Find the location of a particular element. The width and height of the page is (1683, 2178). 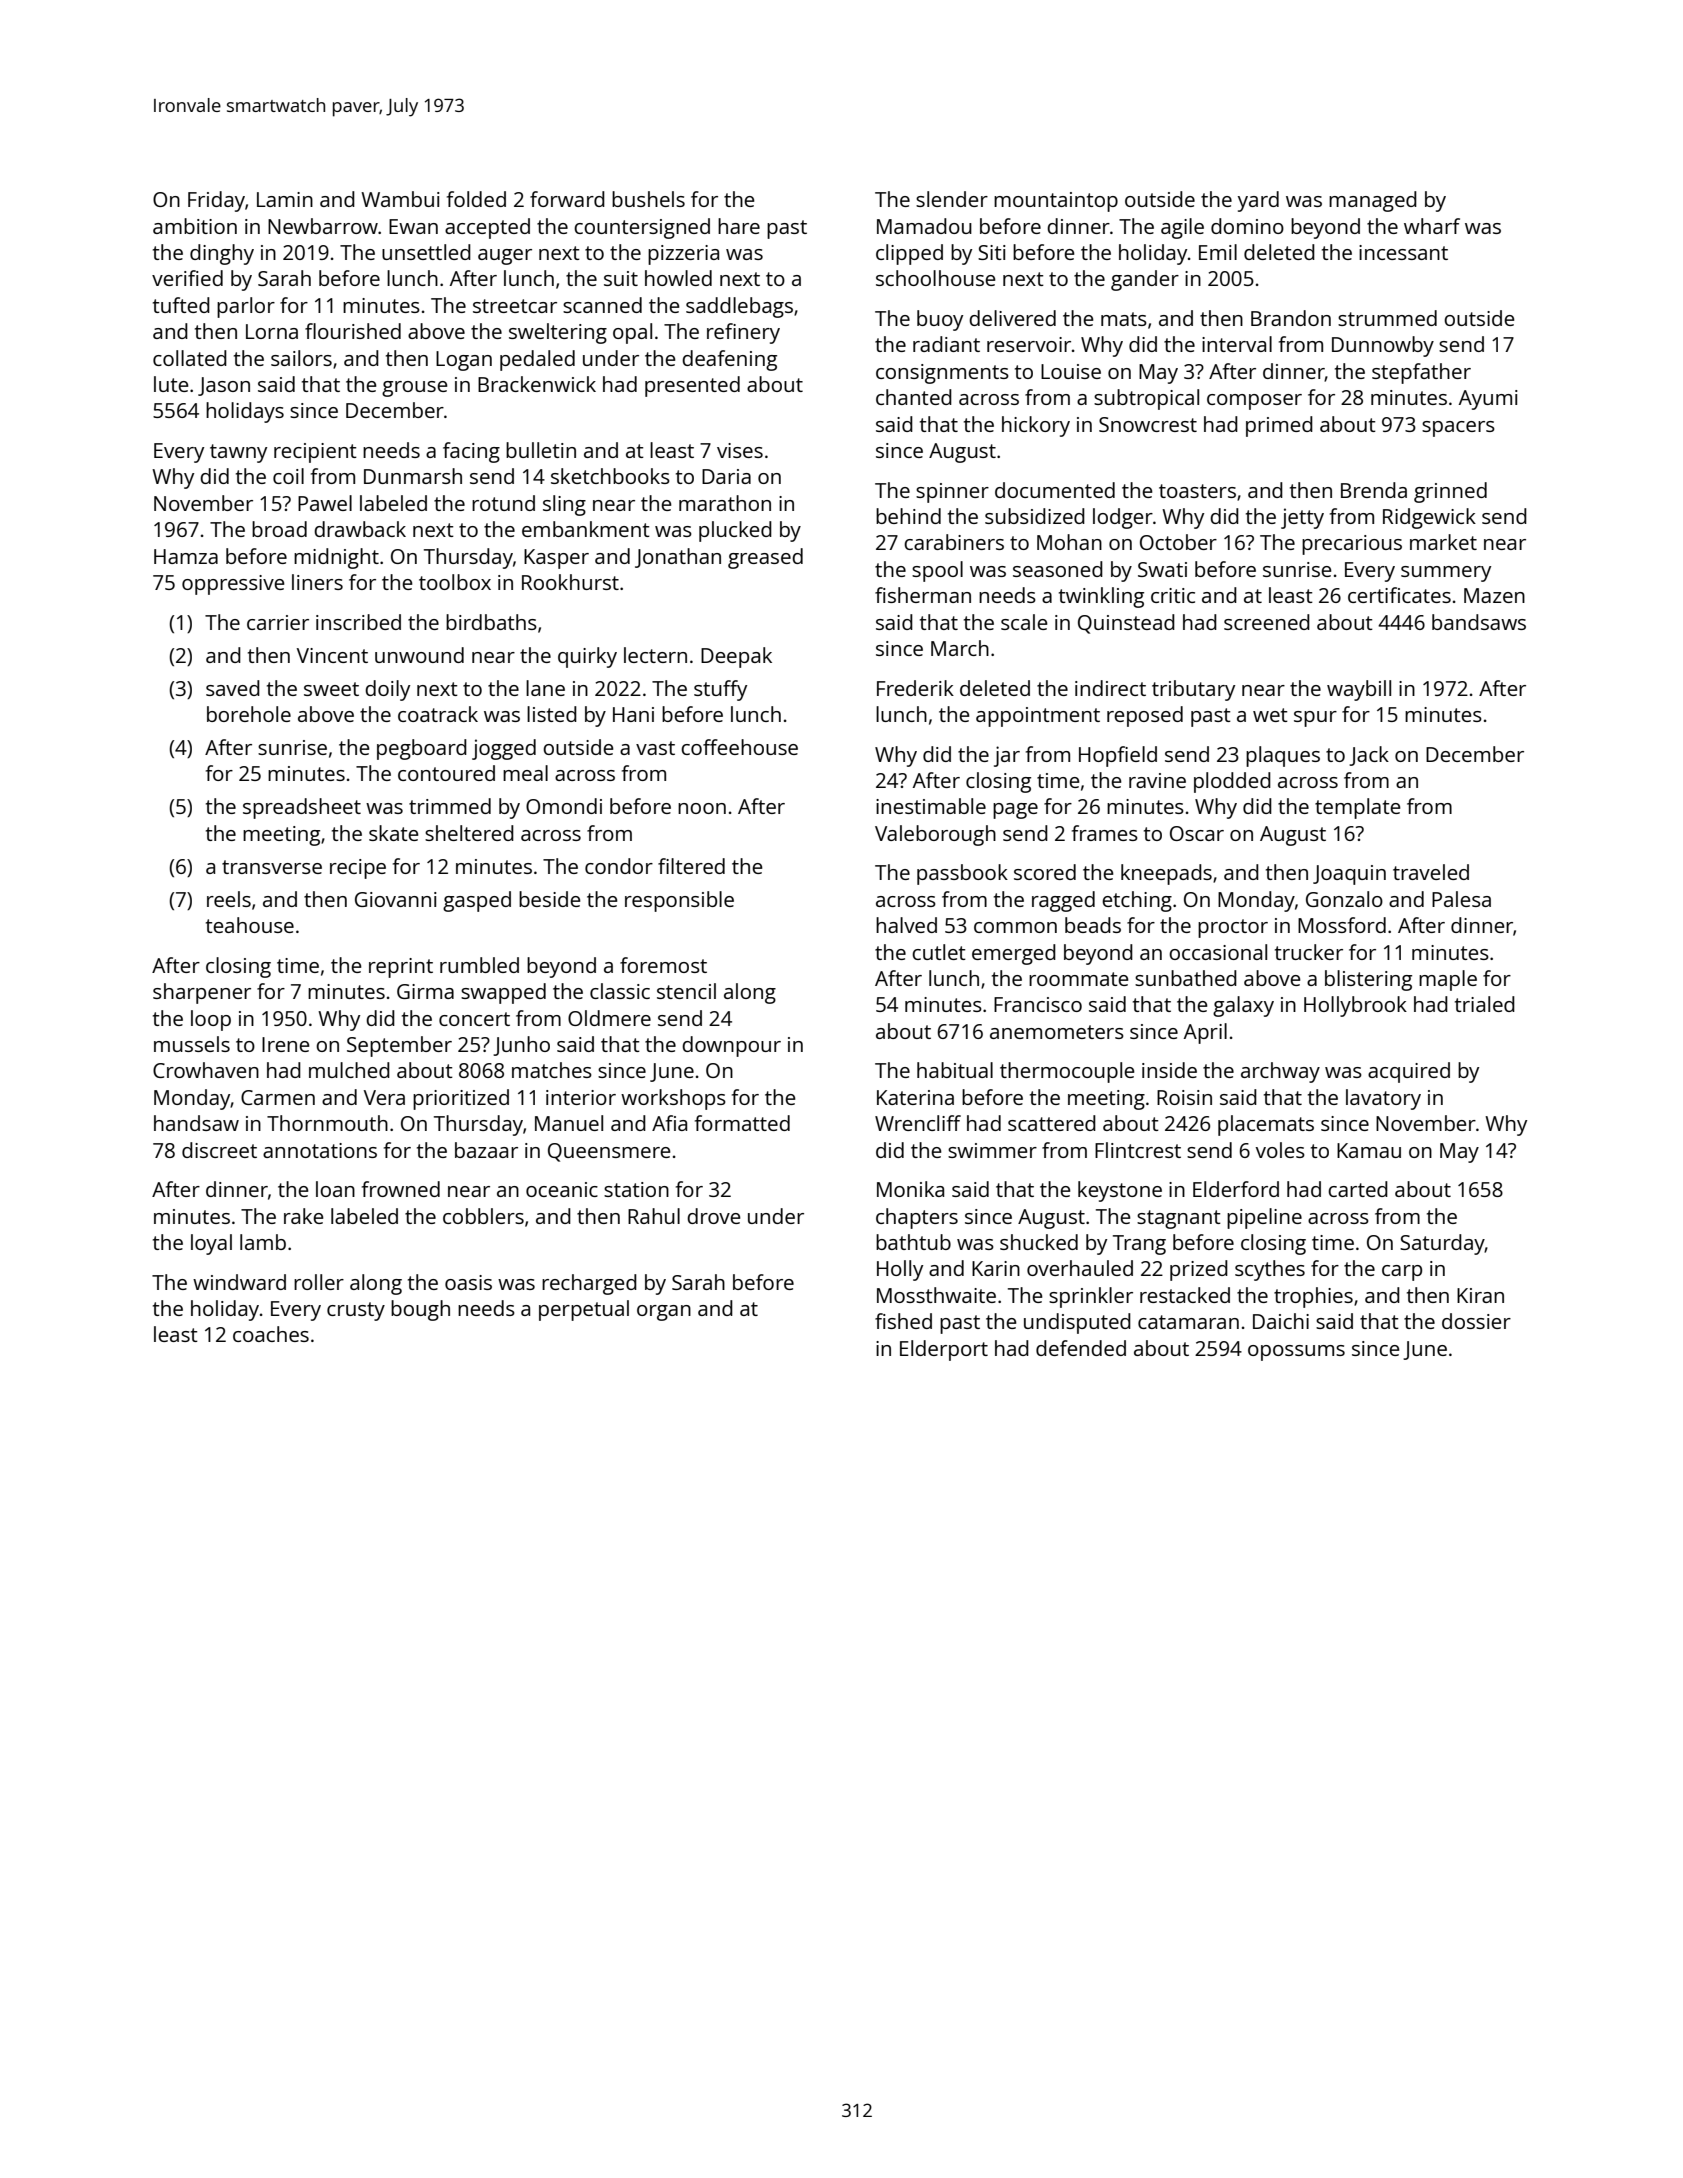

waybill is located at coordinates (1359, 690).
